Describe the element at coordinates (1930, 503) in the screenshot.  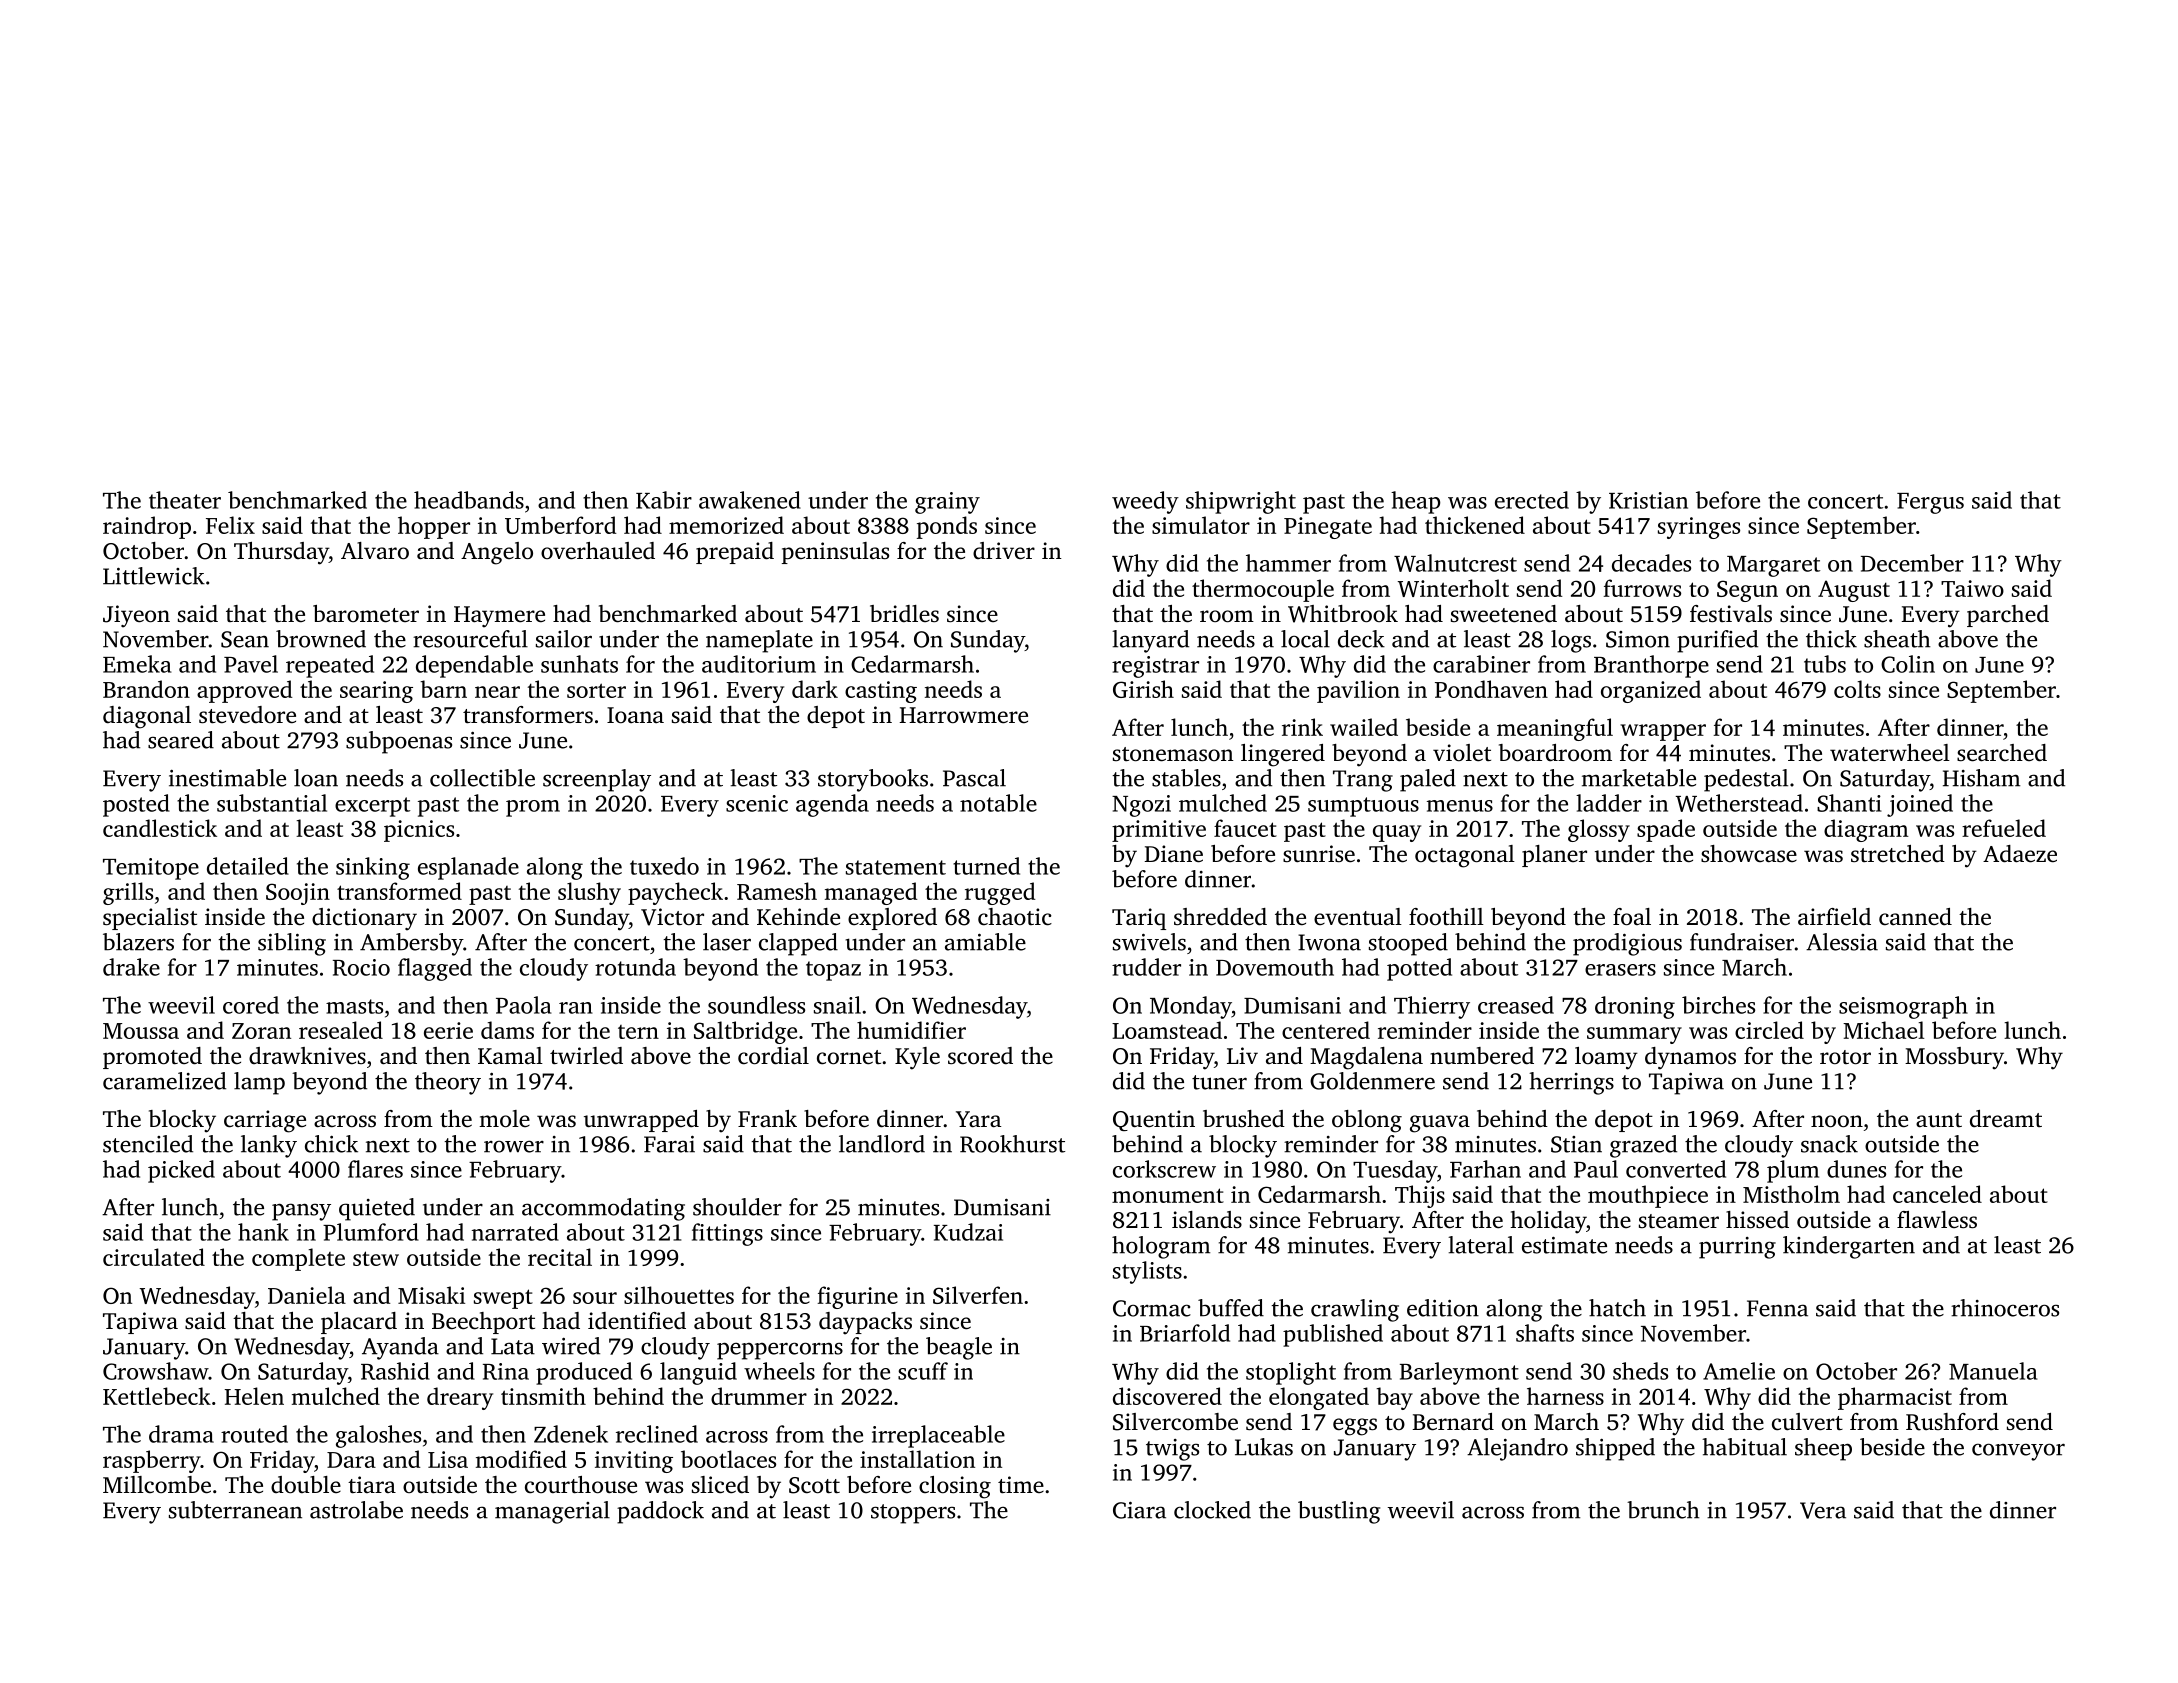
I see `Fergus` at that location.
